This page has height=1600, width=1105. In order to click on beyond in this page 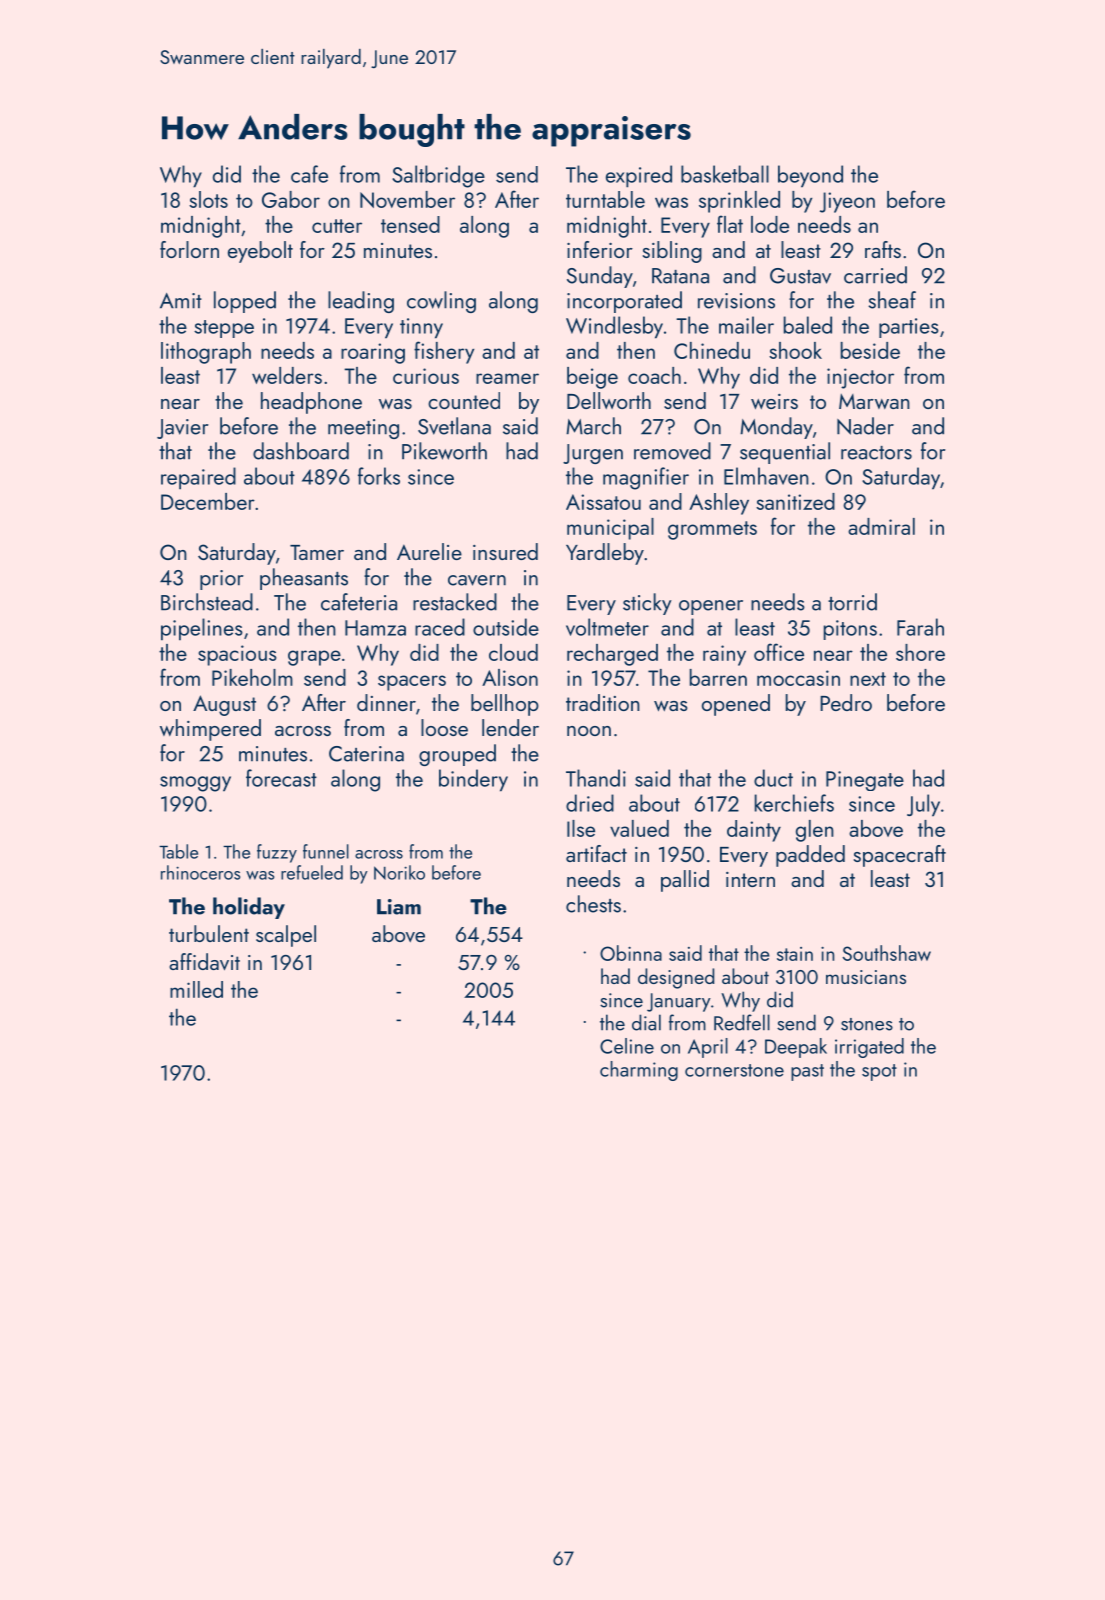, I will do `click(810, 176)`.
